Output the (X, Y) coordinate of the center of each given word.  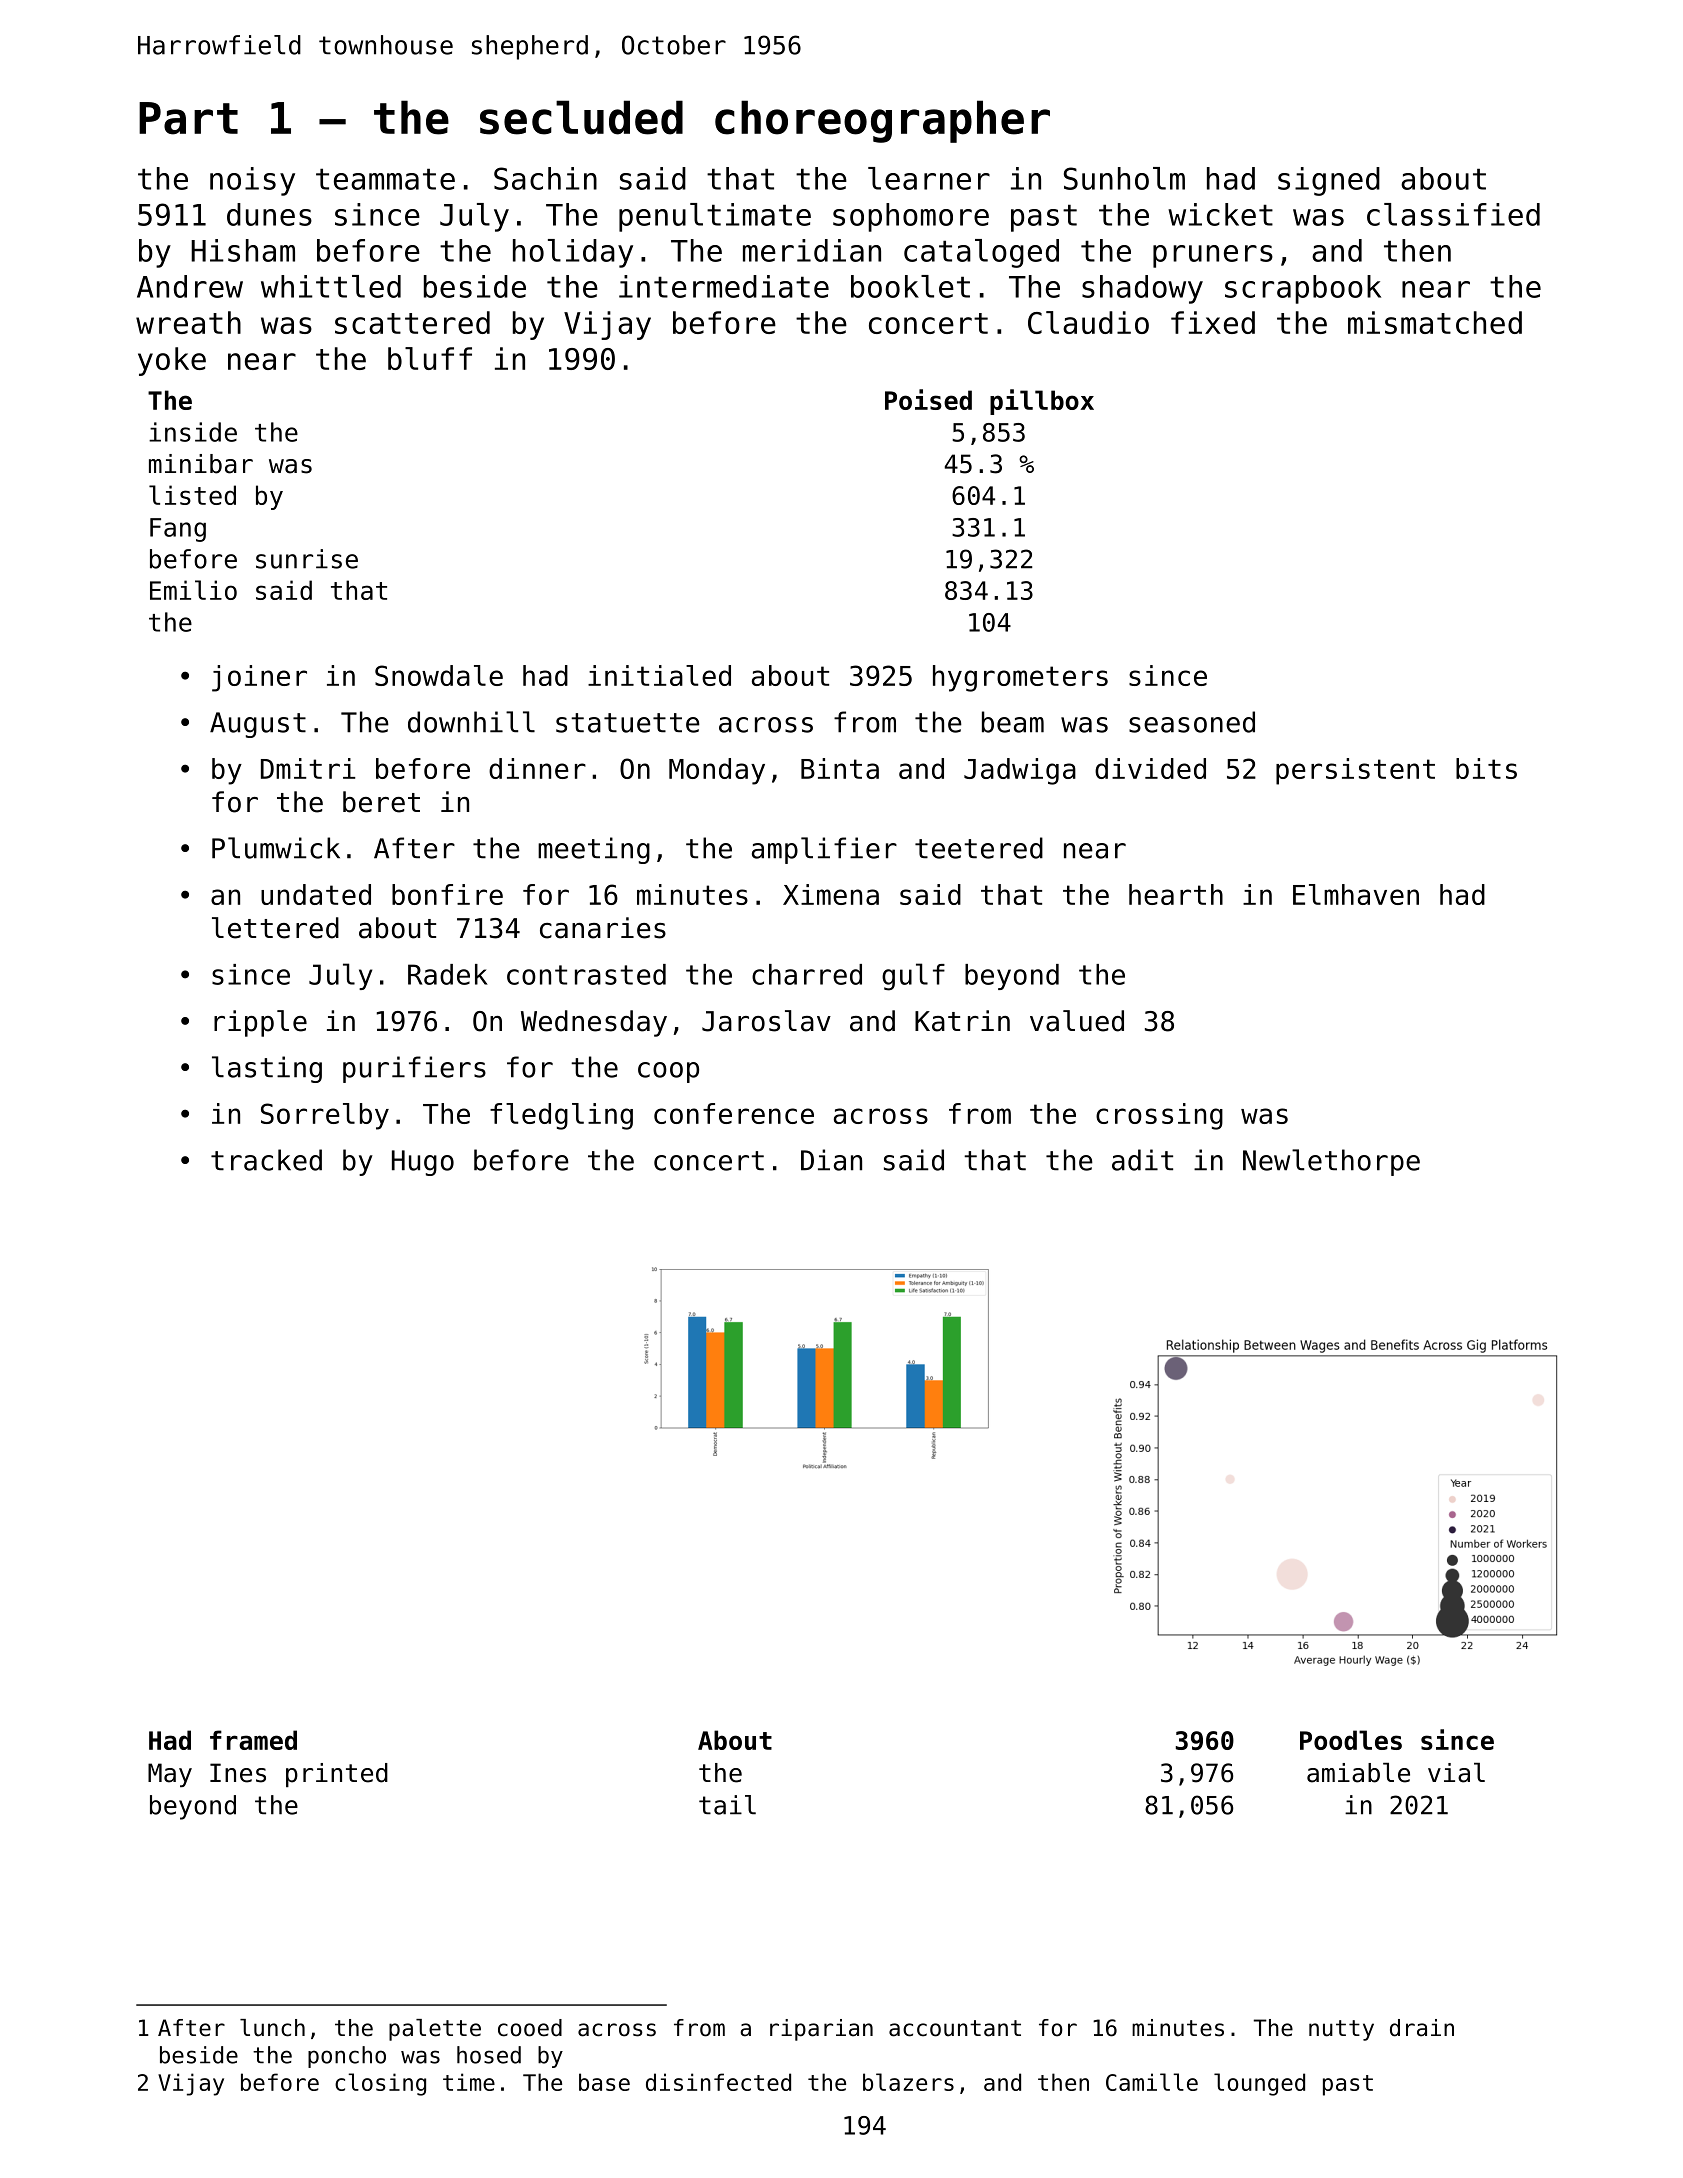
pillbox (1042, 402)
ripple (260, 1023)
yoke (172, 361)
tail (727, 1805)
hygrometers (1020, 678)
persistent (1355, 771)
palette (435, 2030)
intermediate (724, 286)
